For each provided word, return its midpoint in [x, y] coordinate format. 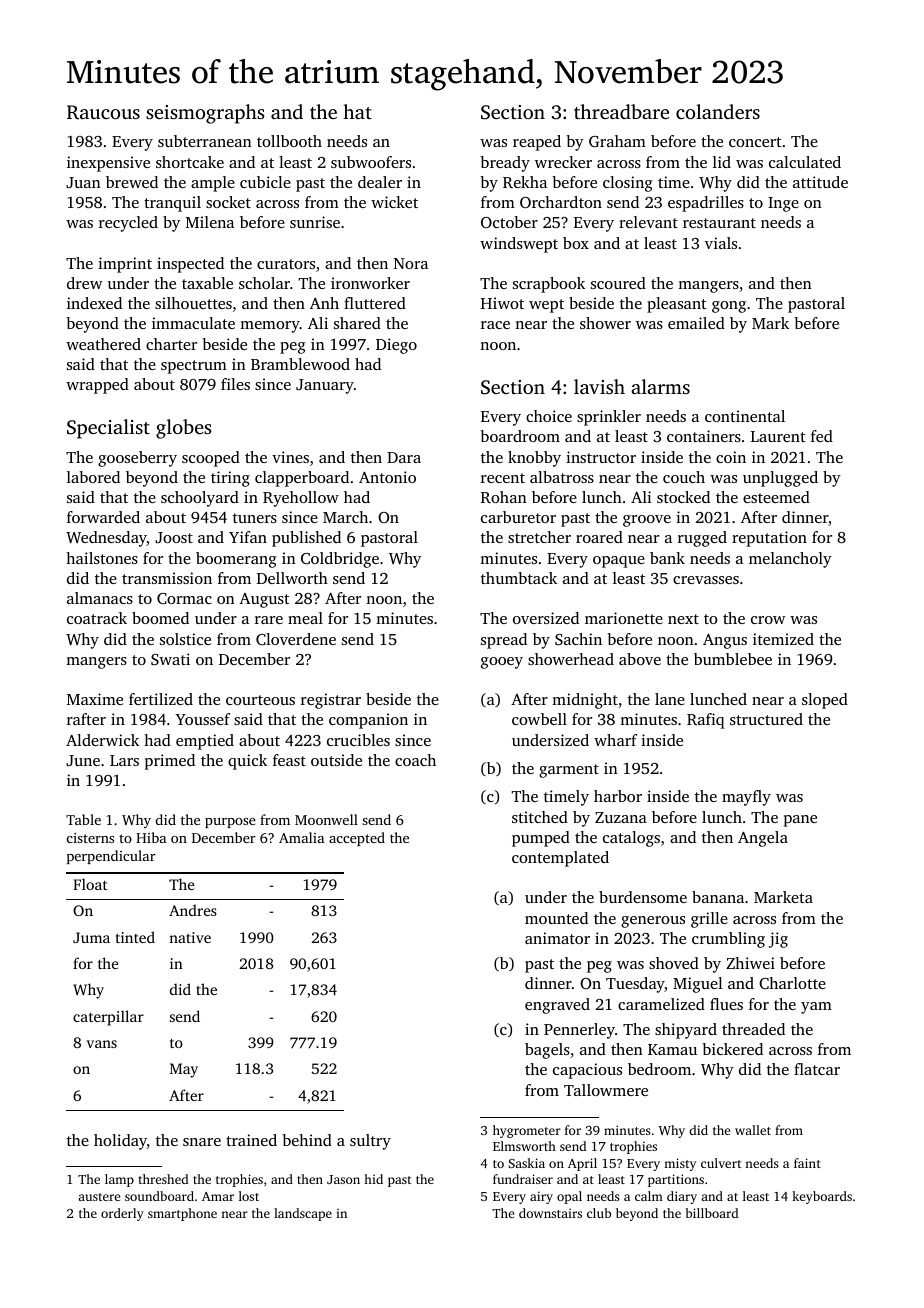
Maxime [95, 699]
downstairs [550, 1213]
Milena [210, 222]
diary [682, 1197]
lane [670, 699]
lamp [119, 1180]
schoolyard [200, 499]
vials [721, 243]
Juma [91, 937]
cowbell [539, 719]
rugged [702, 539]
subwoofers [371, 162]
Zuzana [621, 817]
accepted [357, 839]
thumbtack [519, 578]
